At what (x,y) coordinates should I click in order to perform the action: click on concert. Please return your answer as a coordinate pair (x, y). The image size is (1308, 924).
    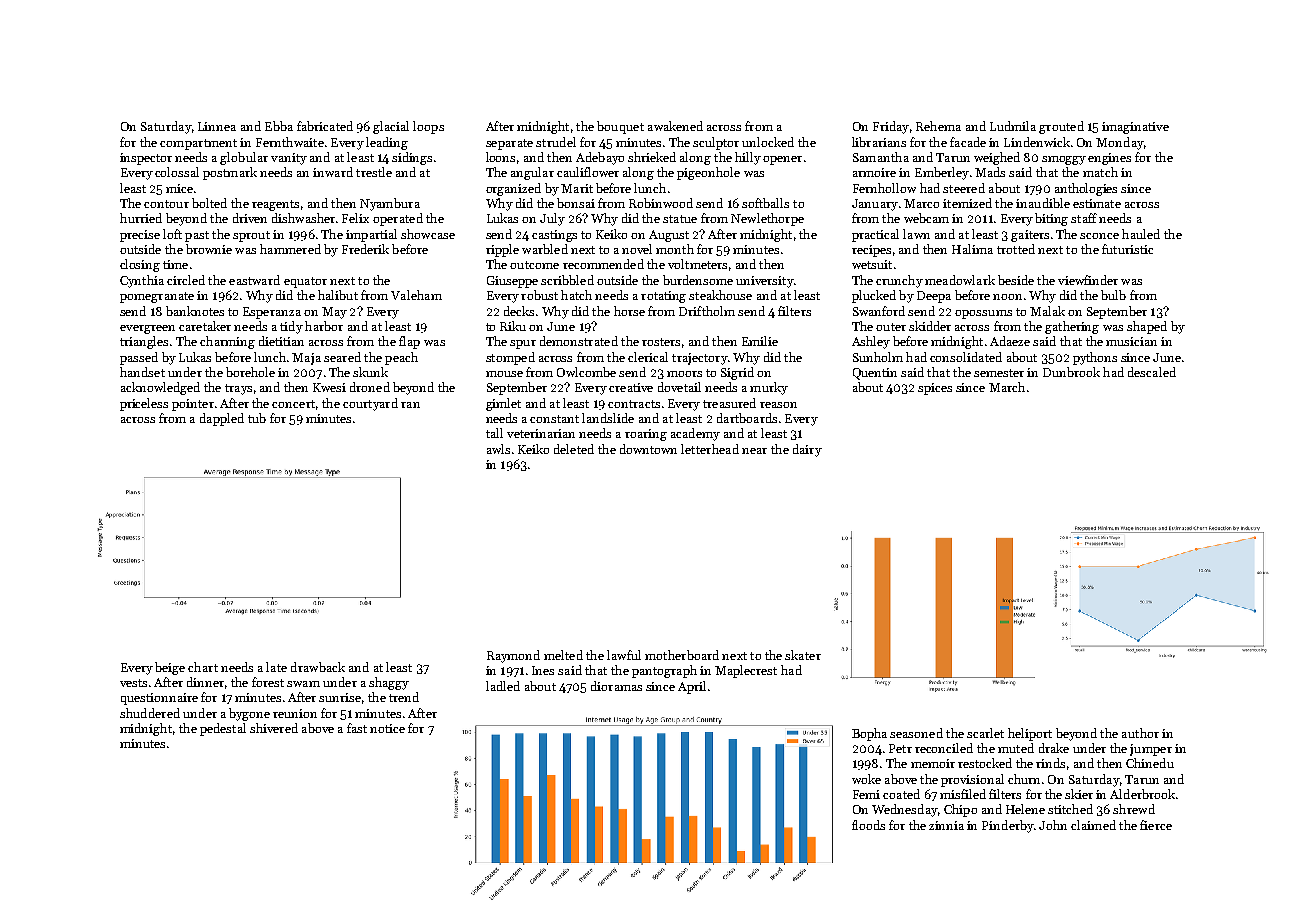
    Looking at the image, I should click on (293, 404).
